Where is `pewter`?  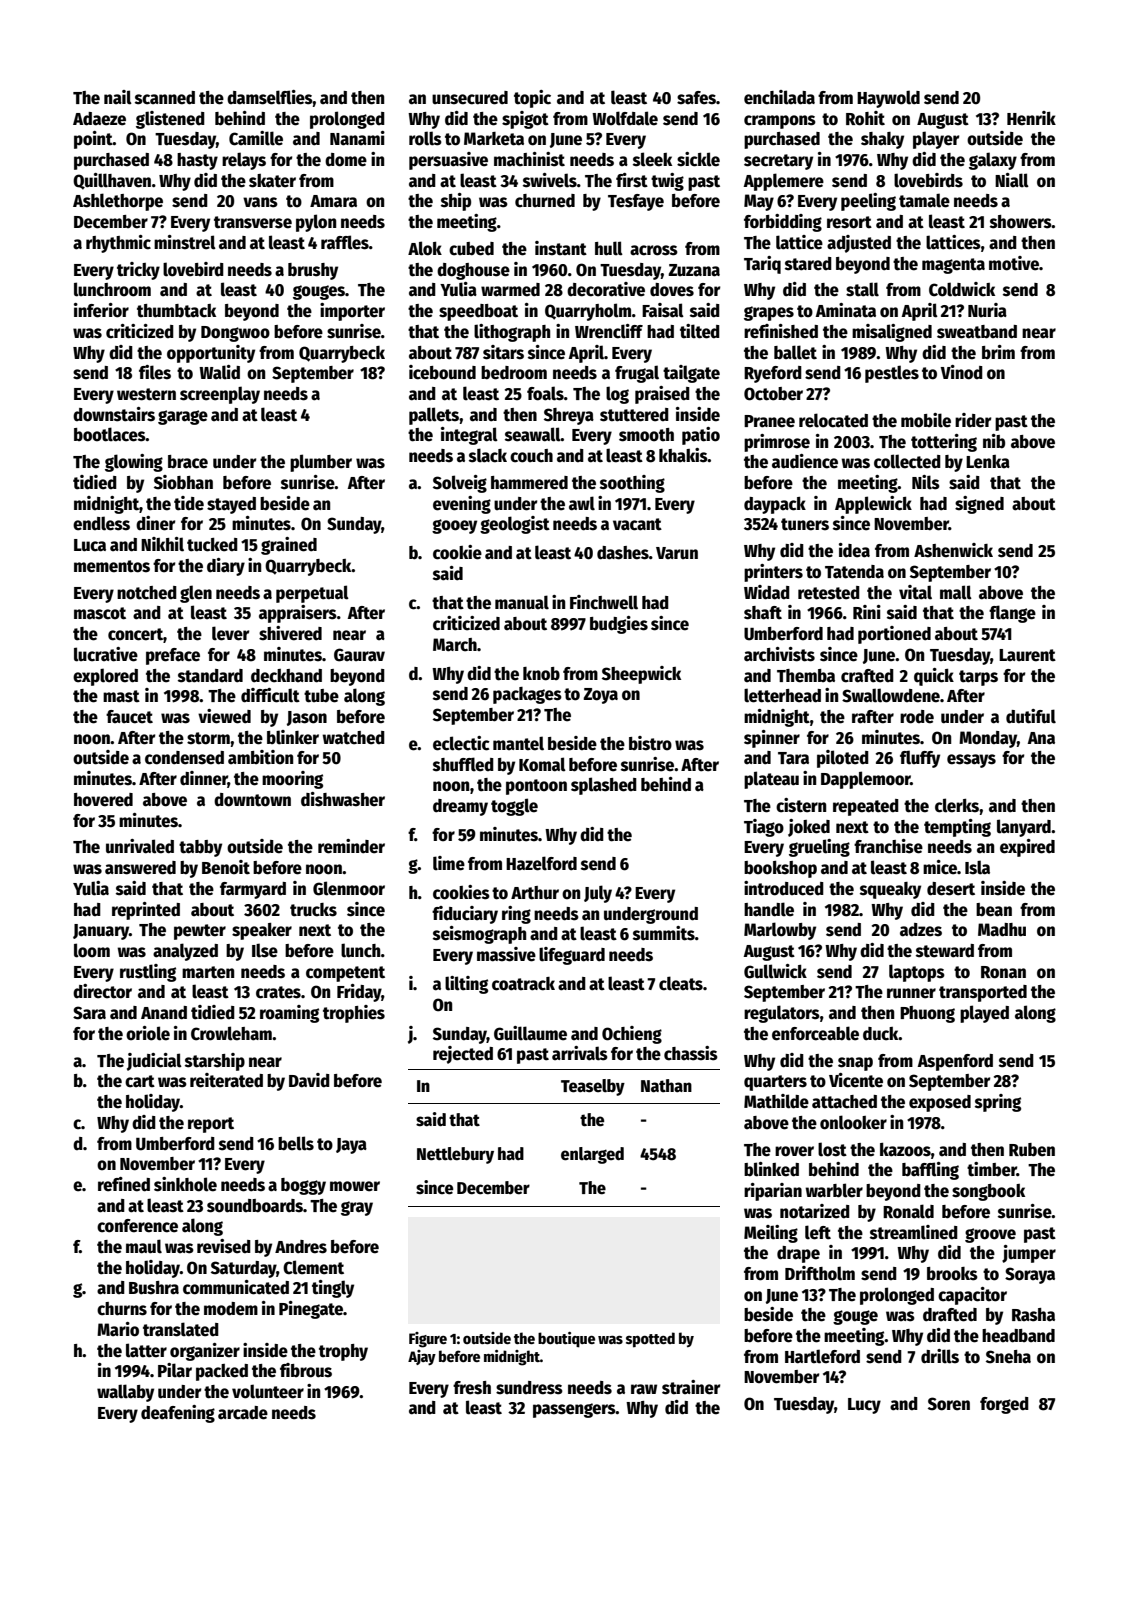 pewter is located at coordinates (200, 932).
